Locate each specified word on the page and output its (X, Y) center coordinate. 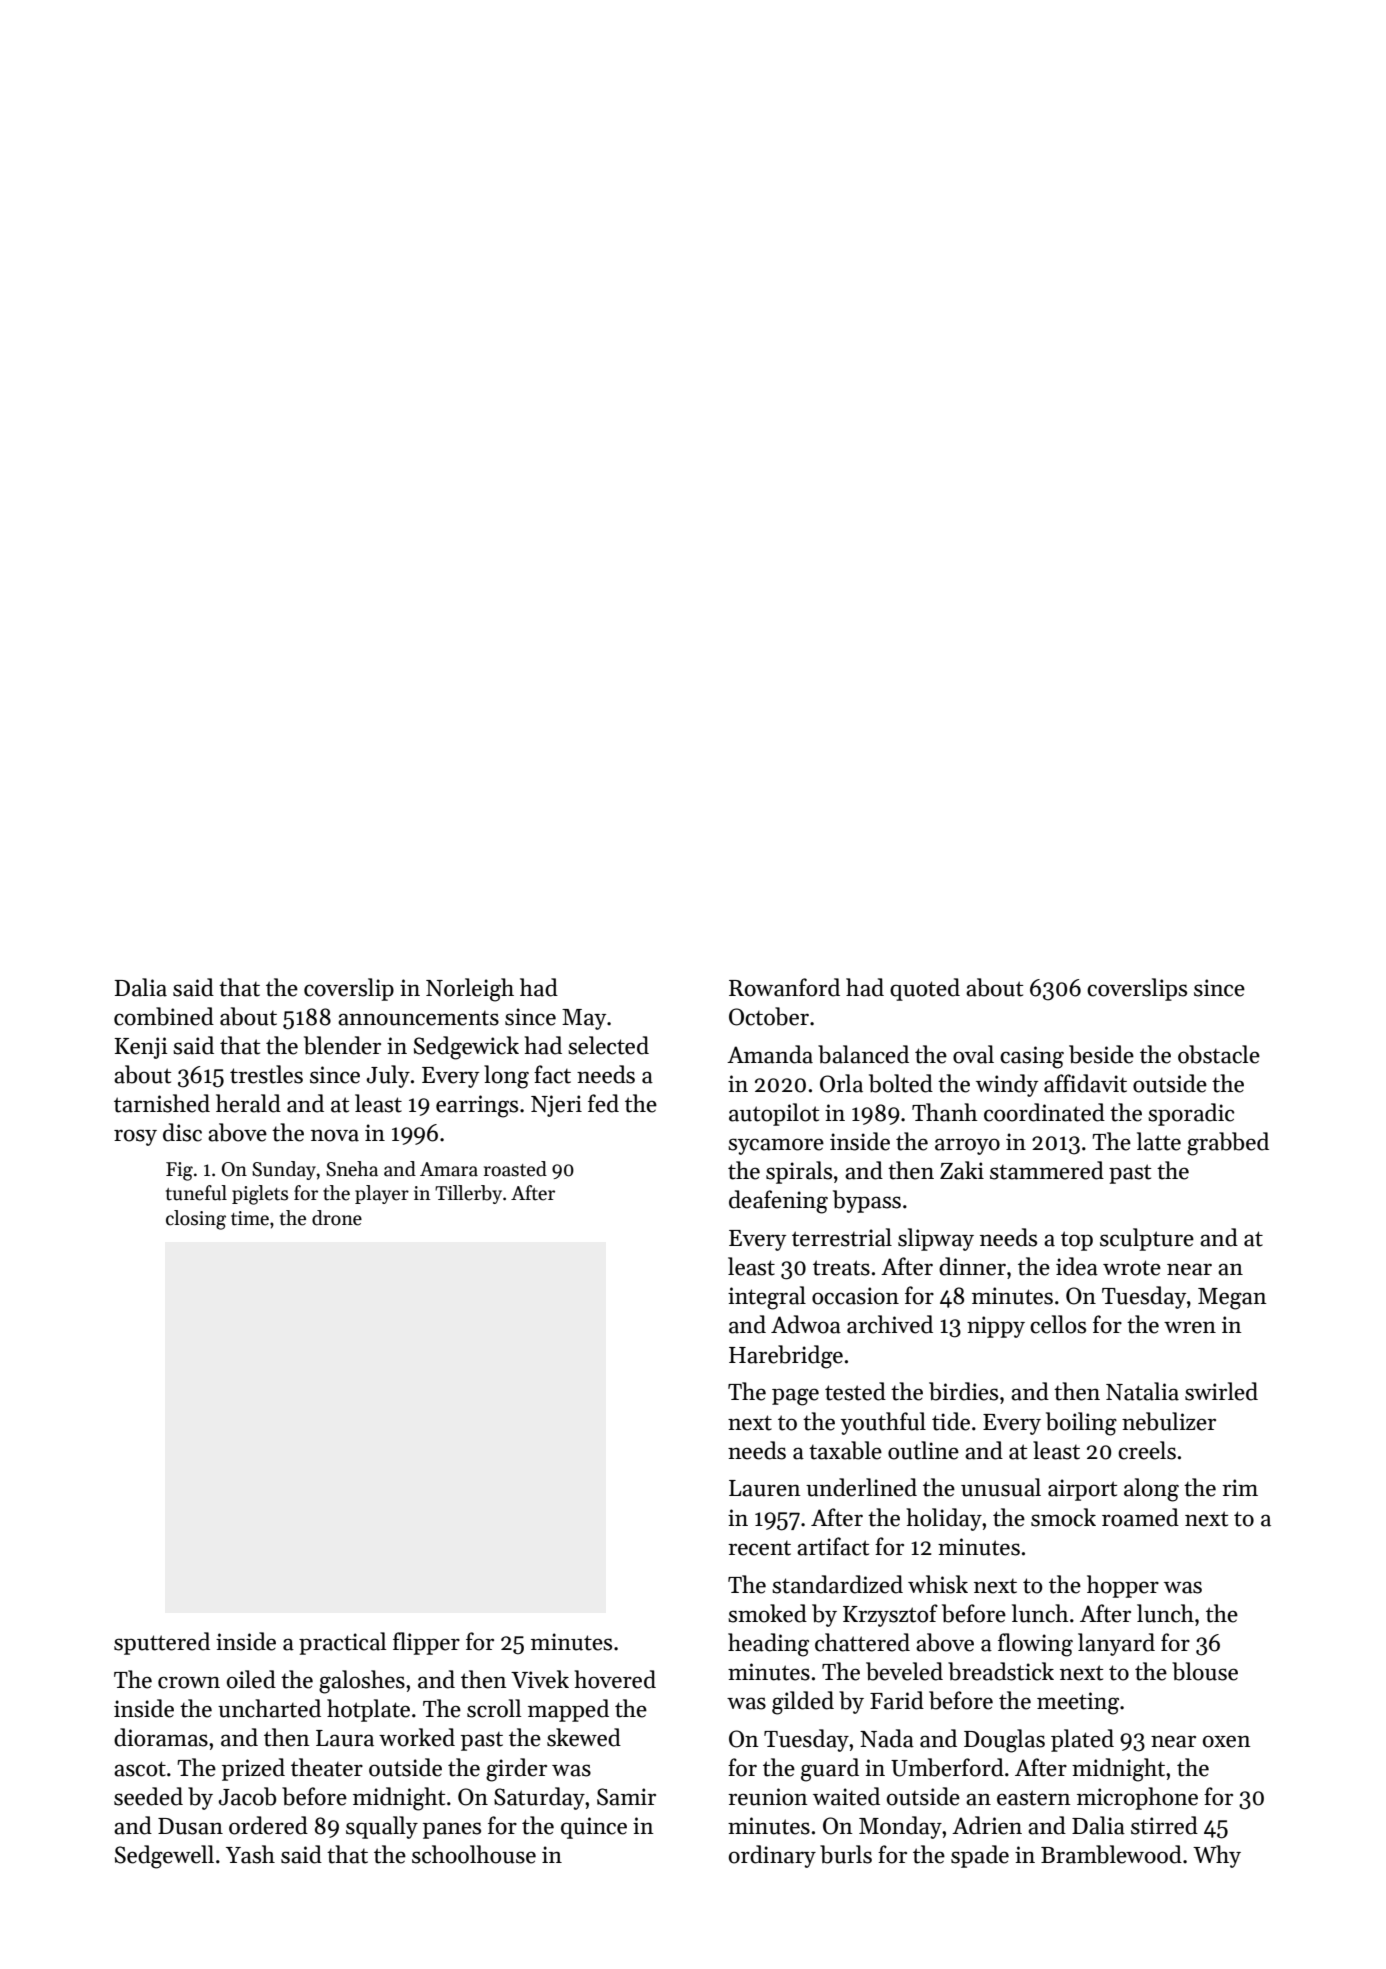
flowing (1035, 1645)
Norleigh (470, 990)
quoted (925, 989)
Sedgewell (164, 1857)
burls (846, 1854)
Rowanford (784, 987)
